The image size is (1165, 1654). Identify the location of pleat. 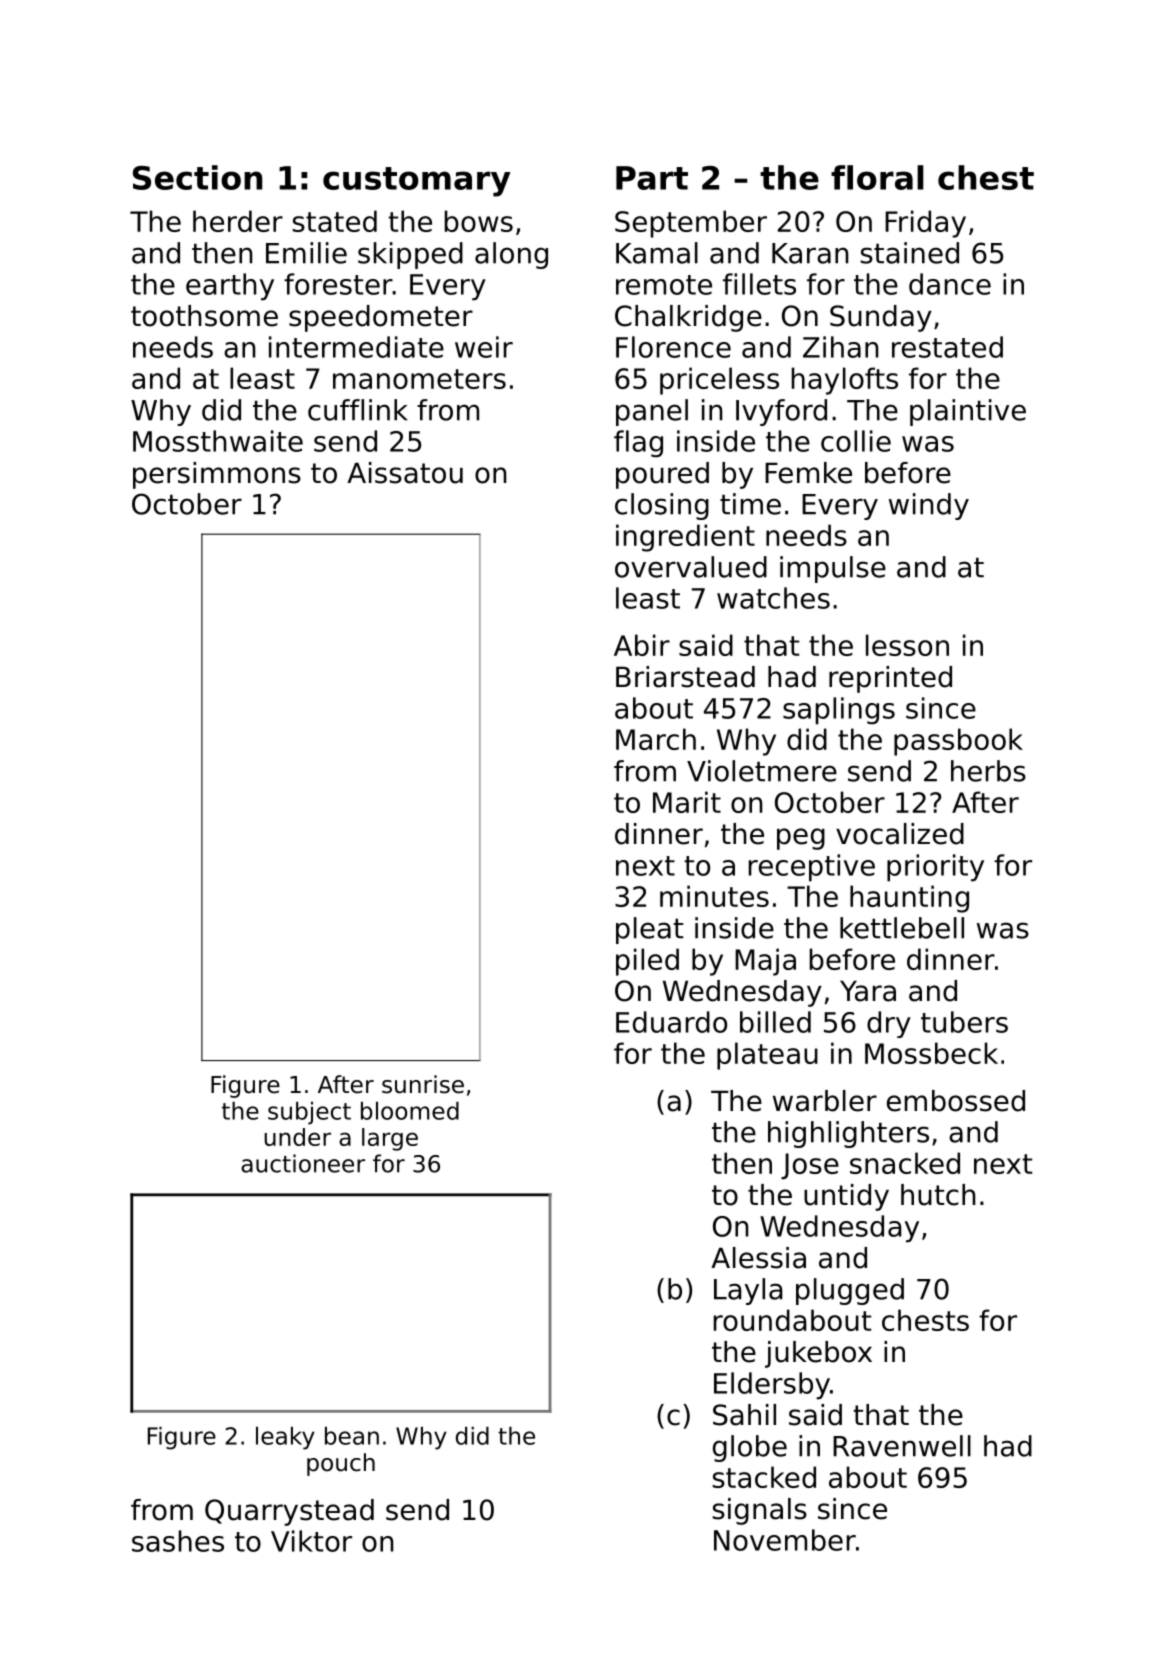
(649, 930).
